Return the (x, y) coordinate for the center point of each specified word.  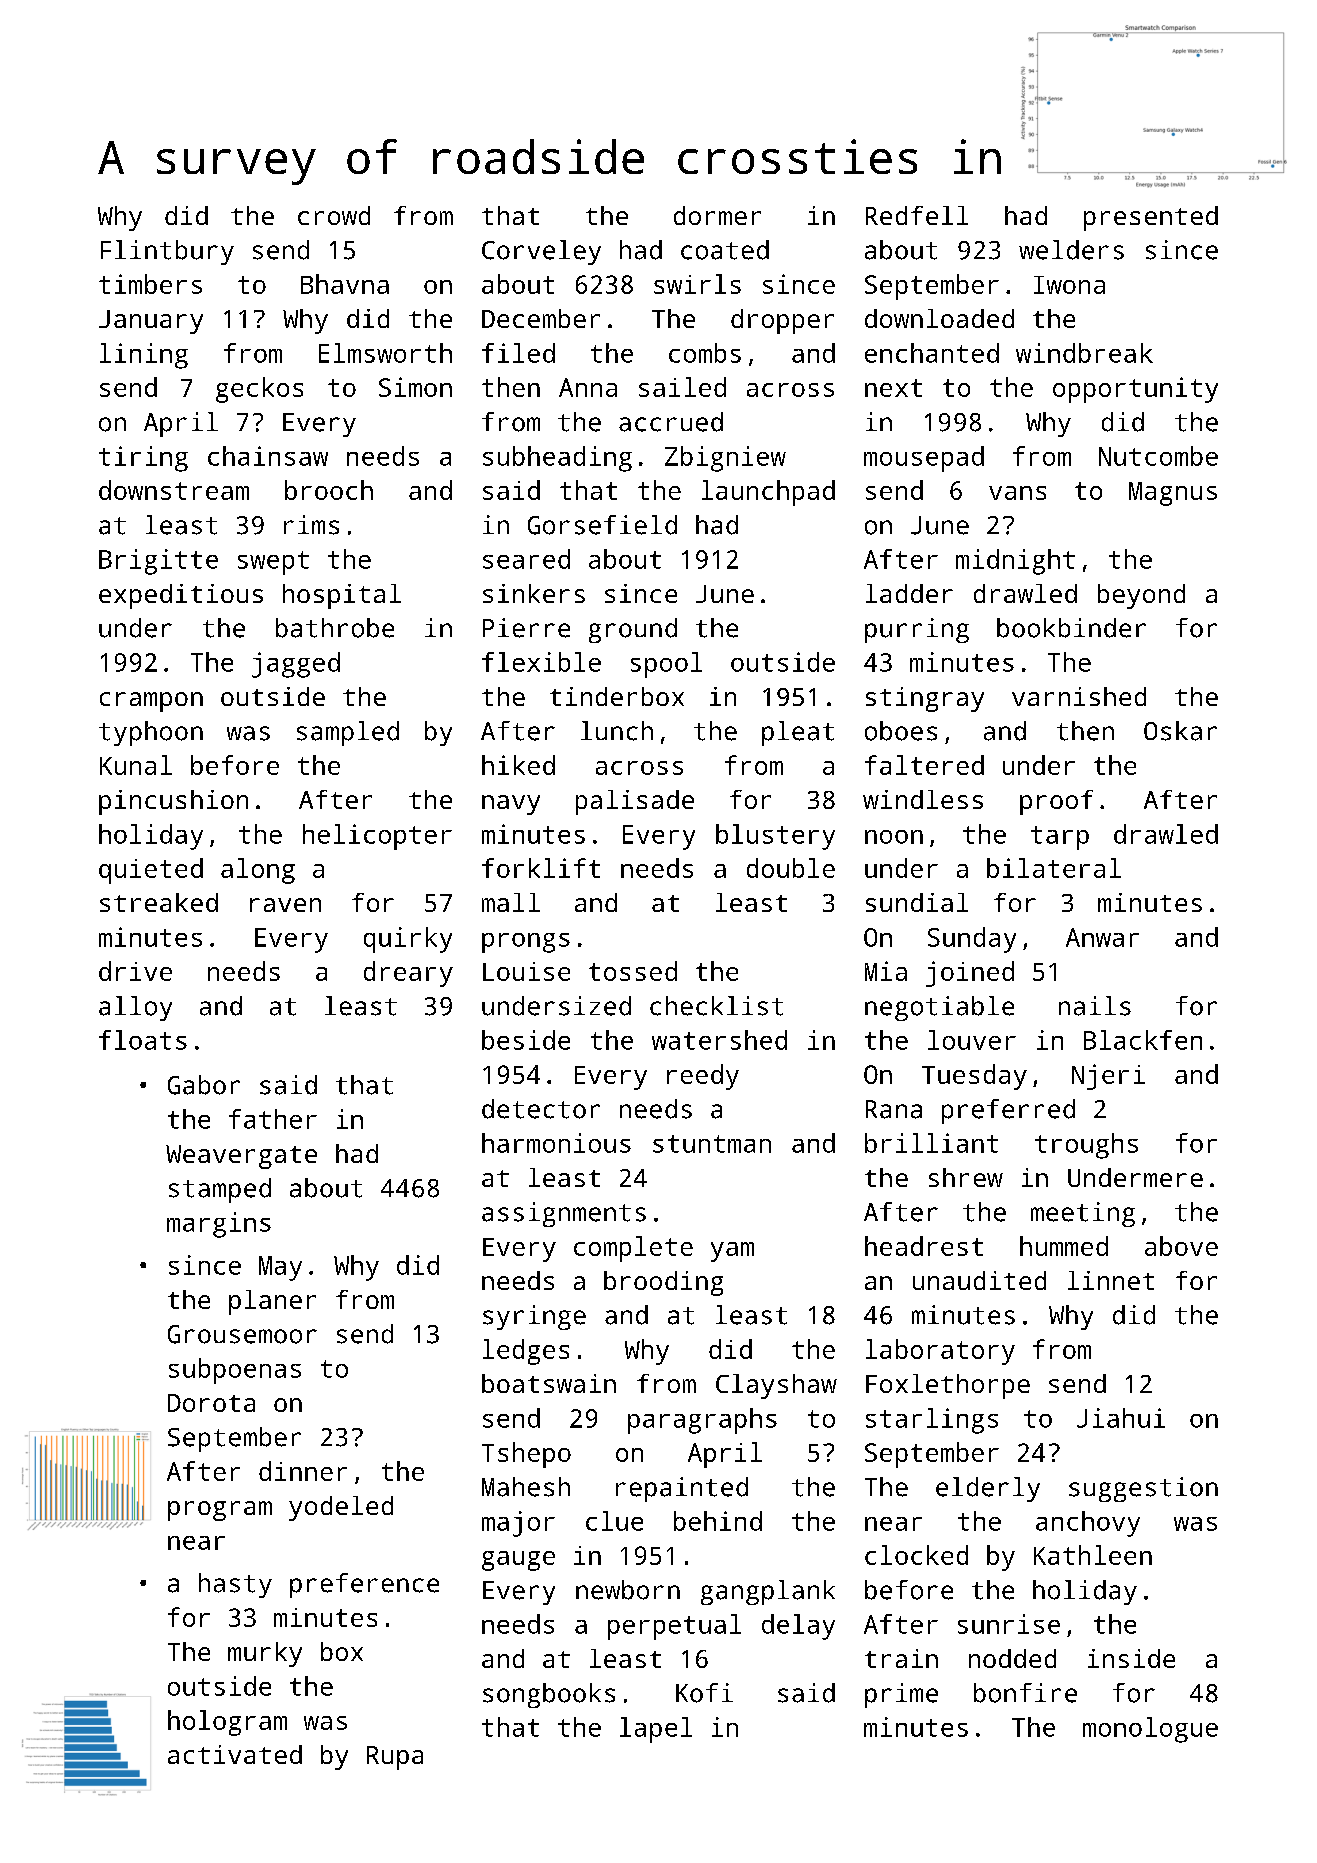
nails (1095, 1006)
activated (235, 1754)
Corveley (541, 252)
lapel (656, 1730)
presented (1151, 218)
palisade (635, 802)
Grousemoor (242, 1334)
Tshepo (526, 1455)
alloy (135, 1008)
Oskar (1180, 731)
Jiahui (1121, 1418)
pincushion (173, 802)
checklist (716, 1006)
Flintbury (167, 252)
